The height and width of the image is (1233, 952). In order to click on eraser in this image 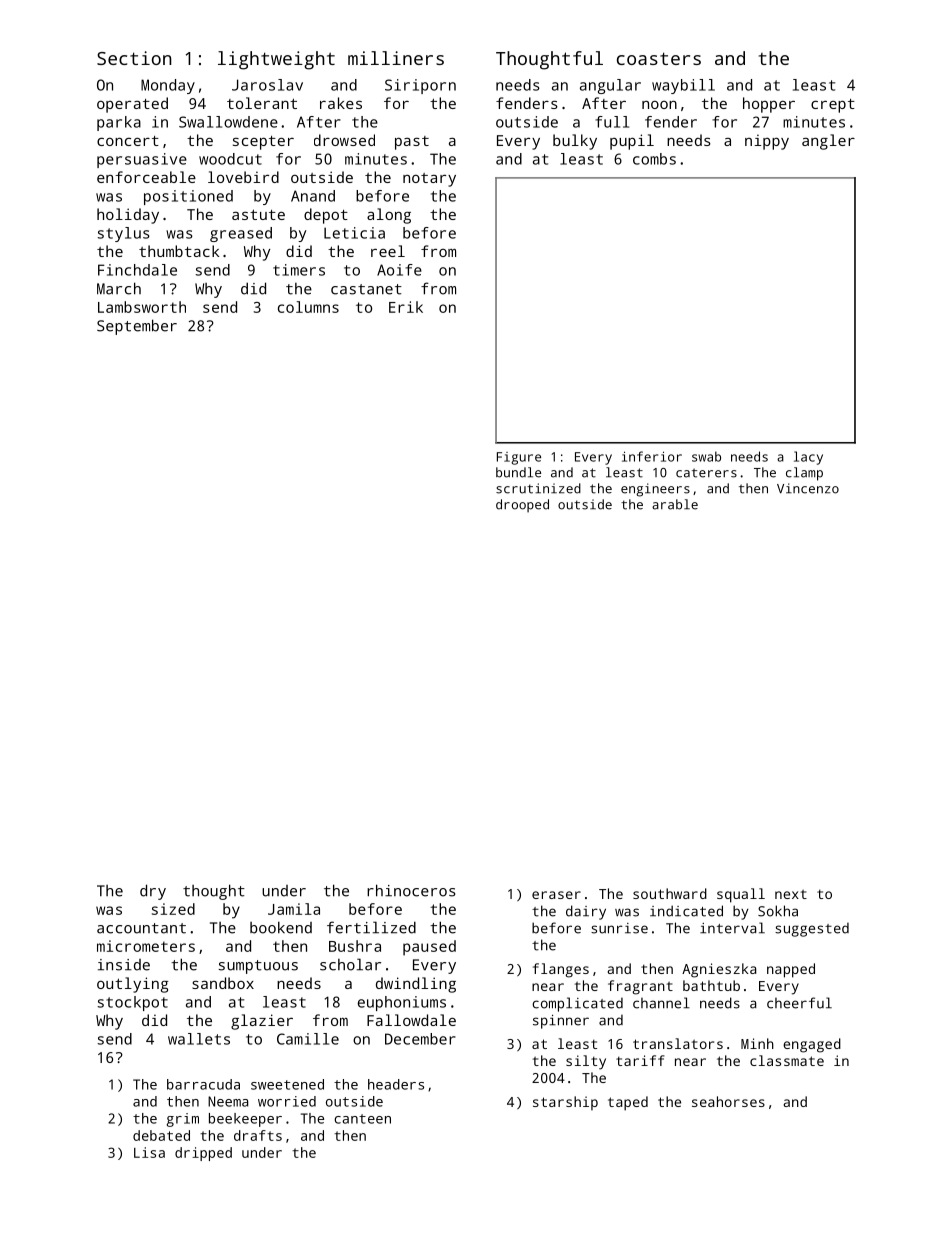, I will do `click(556, 895)`.
